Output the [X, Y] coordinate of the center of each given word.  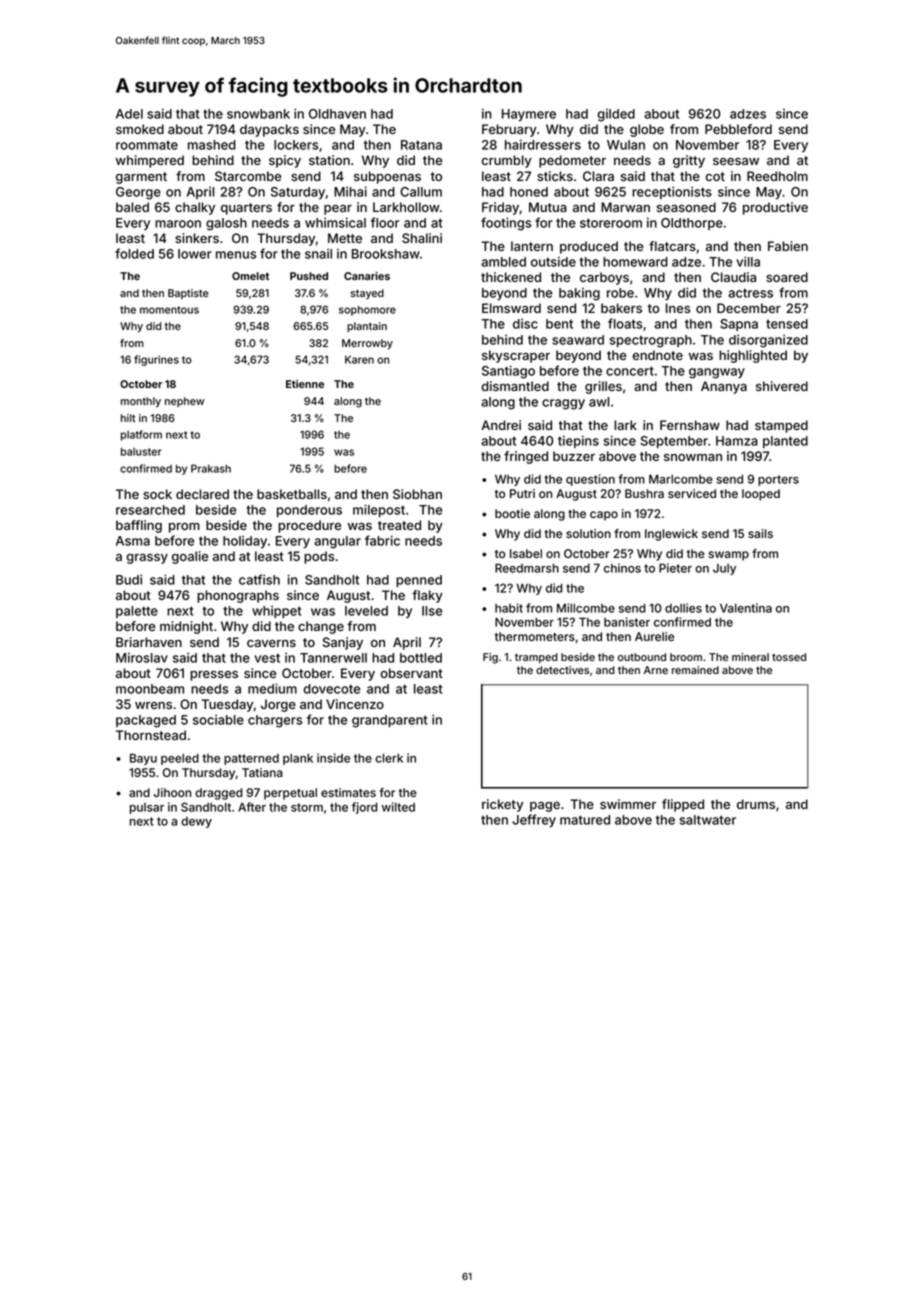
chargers [275, 721]
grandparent [389, 721]
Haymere [529, 115]
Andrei [501, 425]
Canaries [367, 276]
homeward [635, 262]
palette [137, 612]
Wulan [626, 145]
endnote [657, 355]
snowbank [258, 114]
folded [134, 253]
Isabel [526, 553]
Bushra [644, 493]
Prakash [211, 468]
